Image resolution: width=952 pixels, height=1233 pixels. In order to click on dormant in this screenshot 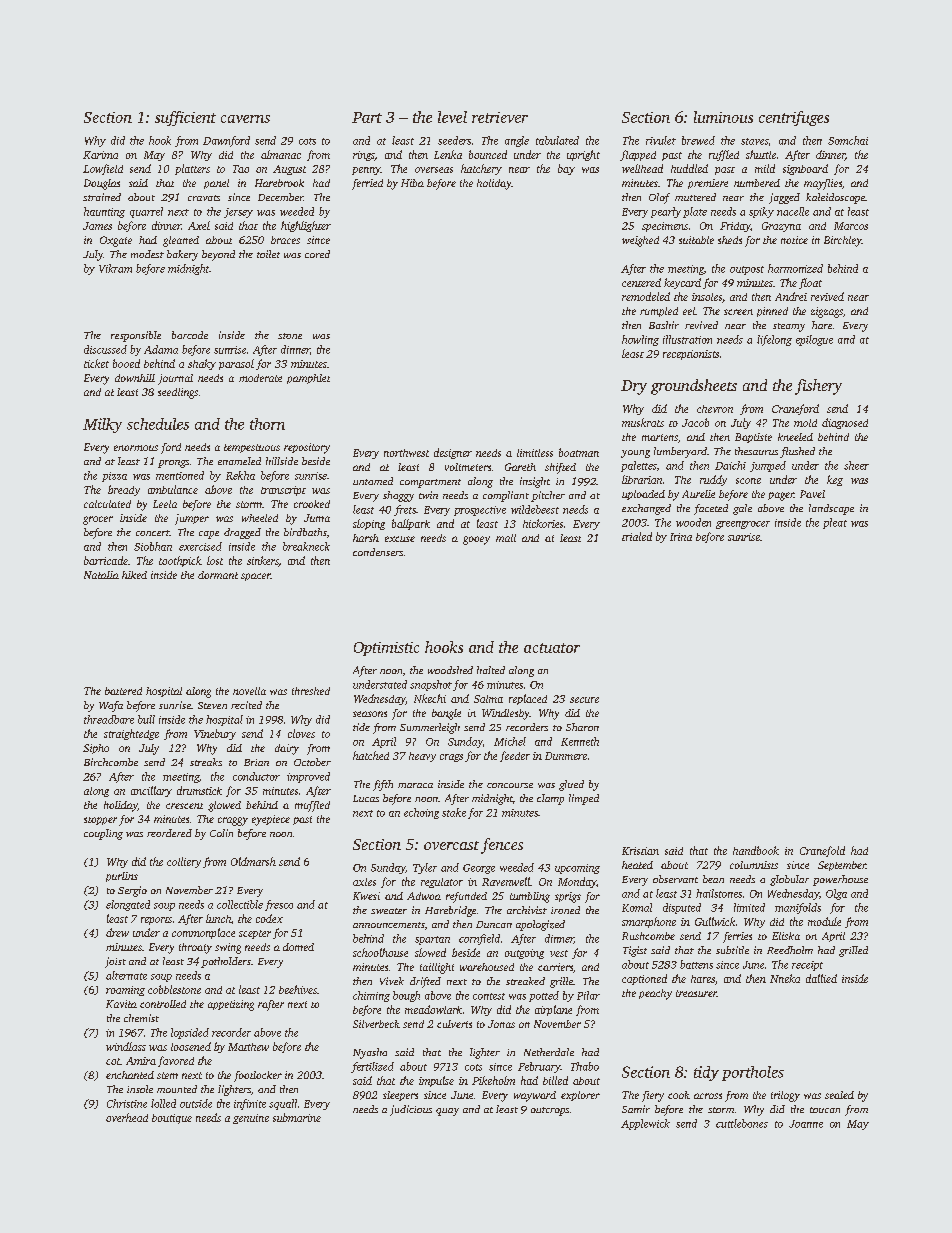, I will do `click(218, 575)`.
